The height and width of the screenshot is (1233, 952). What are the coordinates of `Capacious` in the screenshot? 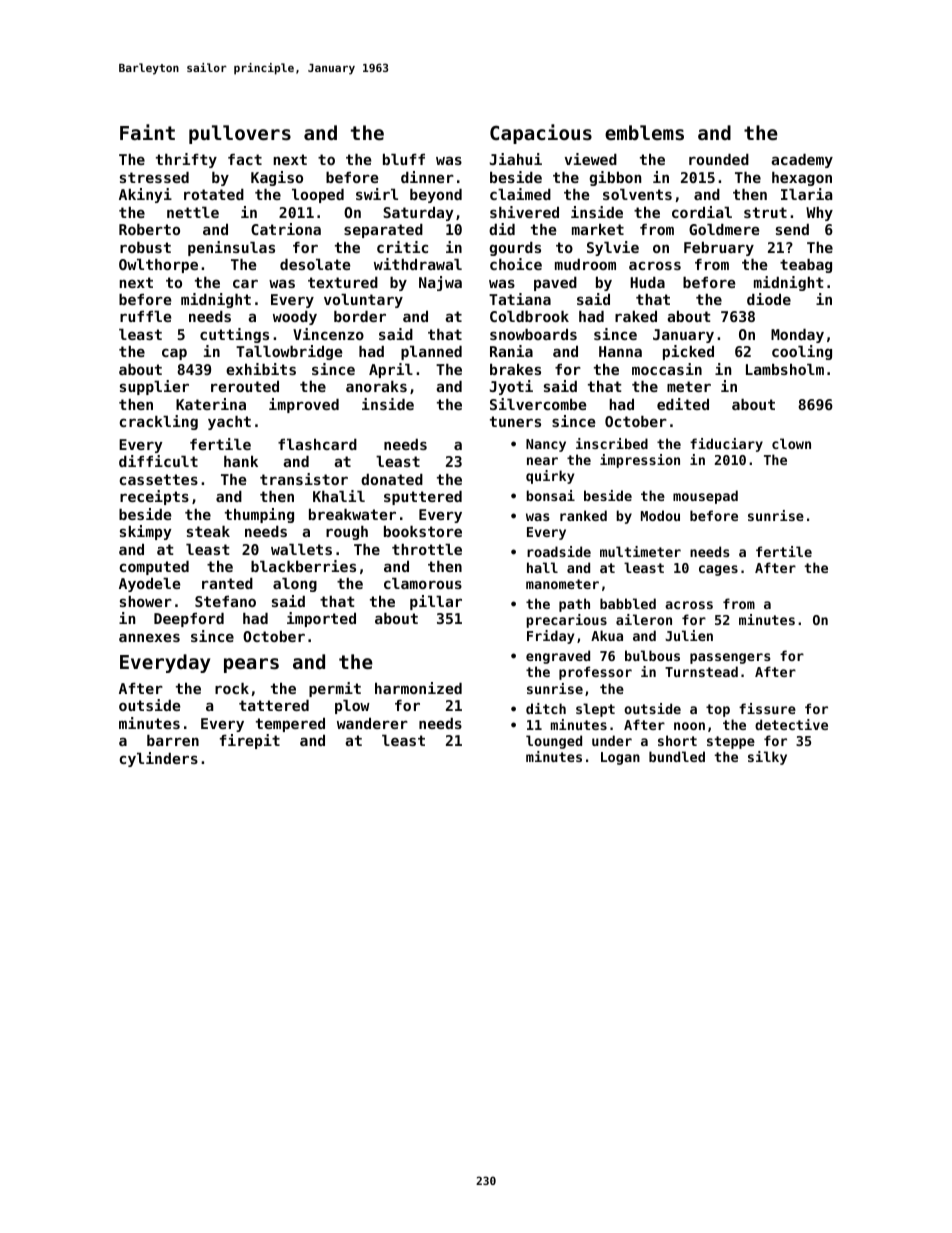 It's located at (541, 134).
